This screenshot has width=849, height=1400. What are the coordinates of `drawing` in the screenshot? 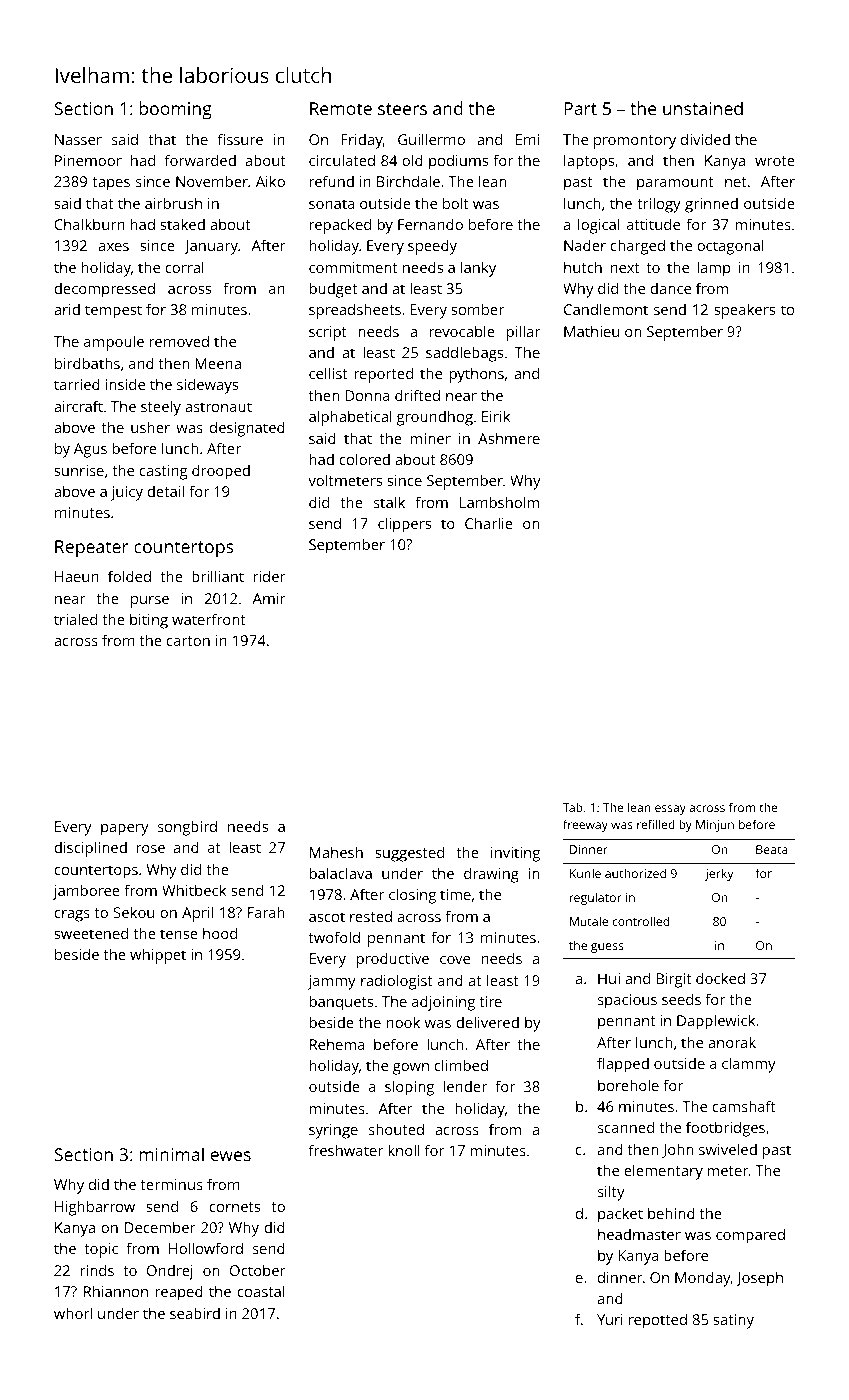 It's located at (491, 875).
